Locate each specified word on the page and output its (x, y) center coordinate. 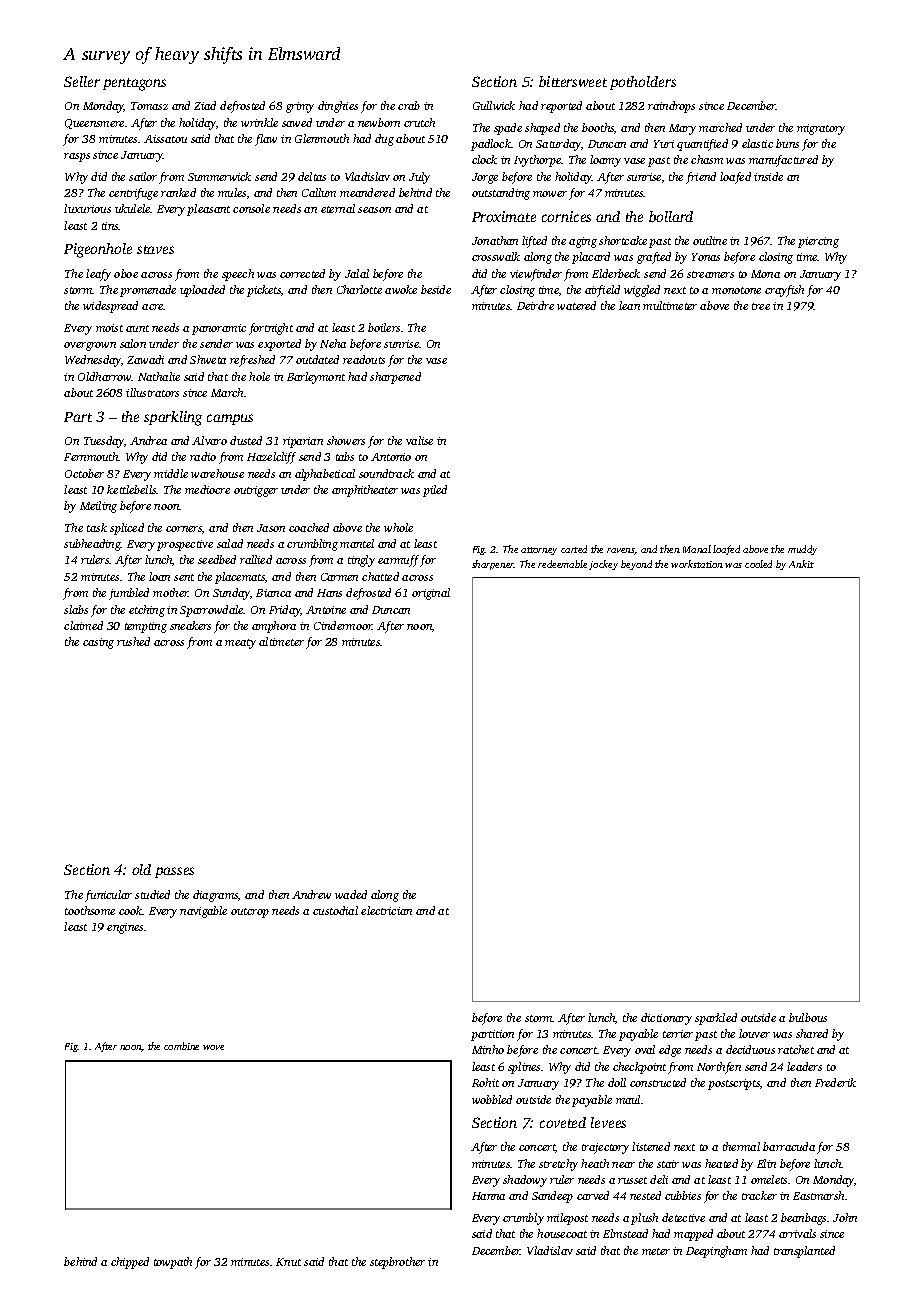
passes (174, 872)
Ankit (801, 564)
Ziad (205, 105)
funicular (108, 896)
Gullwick (494, 105)
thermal (741, 1146)
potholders (643, 83)
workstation (697, 564)
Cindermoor (343, 625)
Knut (288, 1262)
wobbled (492, 1099)
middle (171, 473)
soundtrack (386, 473)
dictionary (666, 1019)
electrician (386, 910)
